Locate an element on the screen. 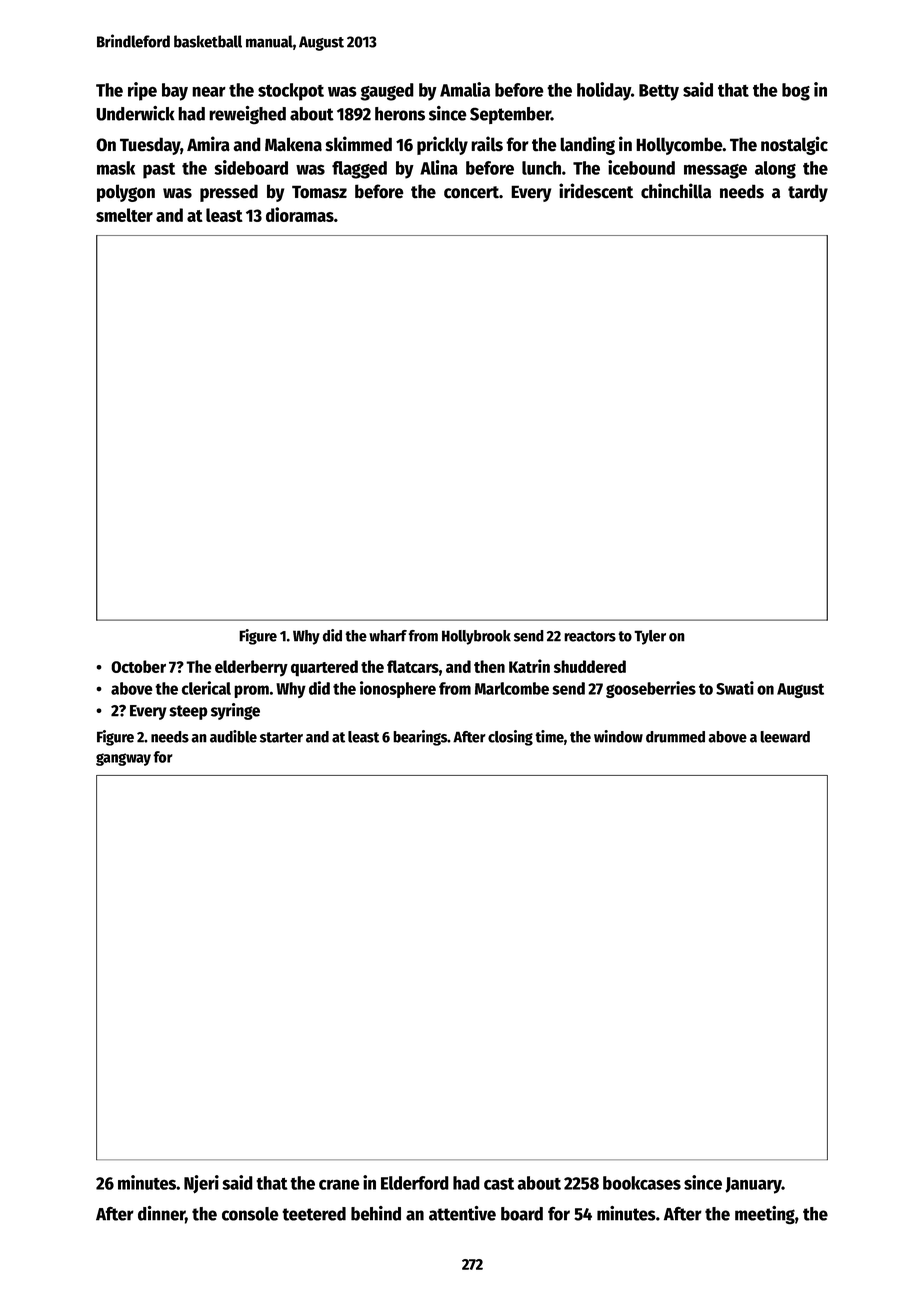 This screenshot has height=1314, width=924. tardy is located at coordinates (808, 193).
